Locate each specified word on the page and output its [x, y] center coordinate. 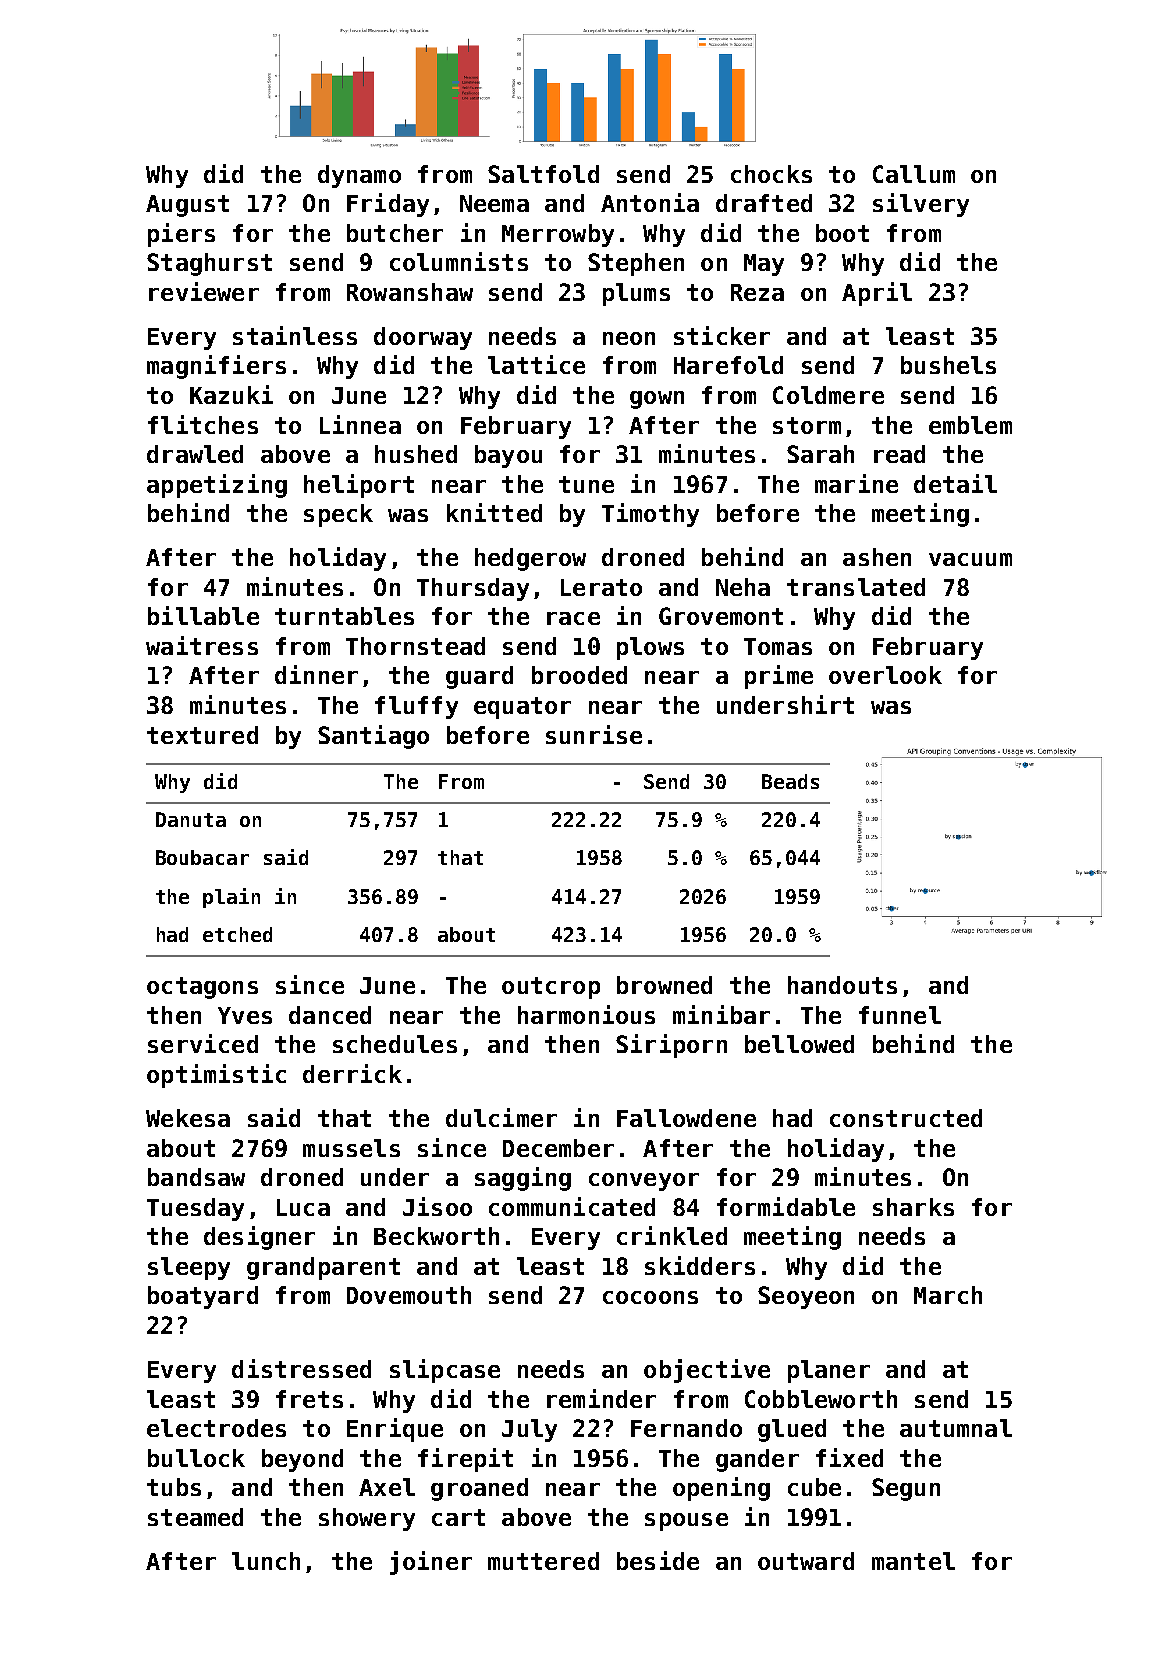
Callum [914, 174]
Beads [790, 781]
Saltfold [543, 174]
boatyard [203, 1297]
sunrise [594, 734]
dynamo [359, 176]
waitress [202, 645]
